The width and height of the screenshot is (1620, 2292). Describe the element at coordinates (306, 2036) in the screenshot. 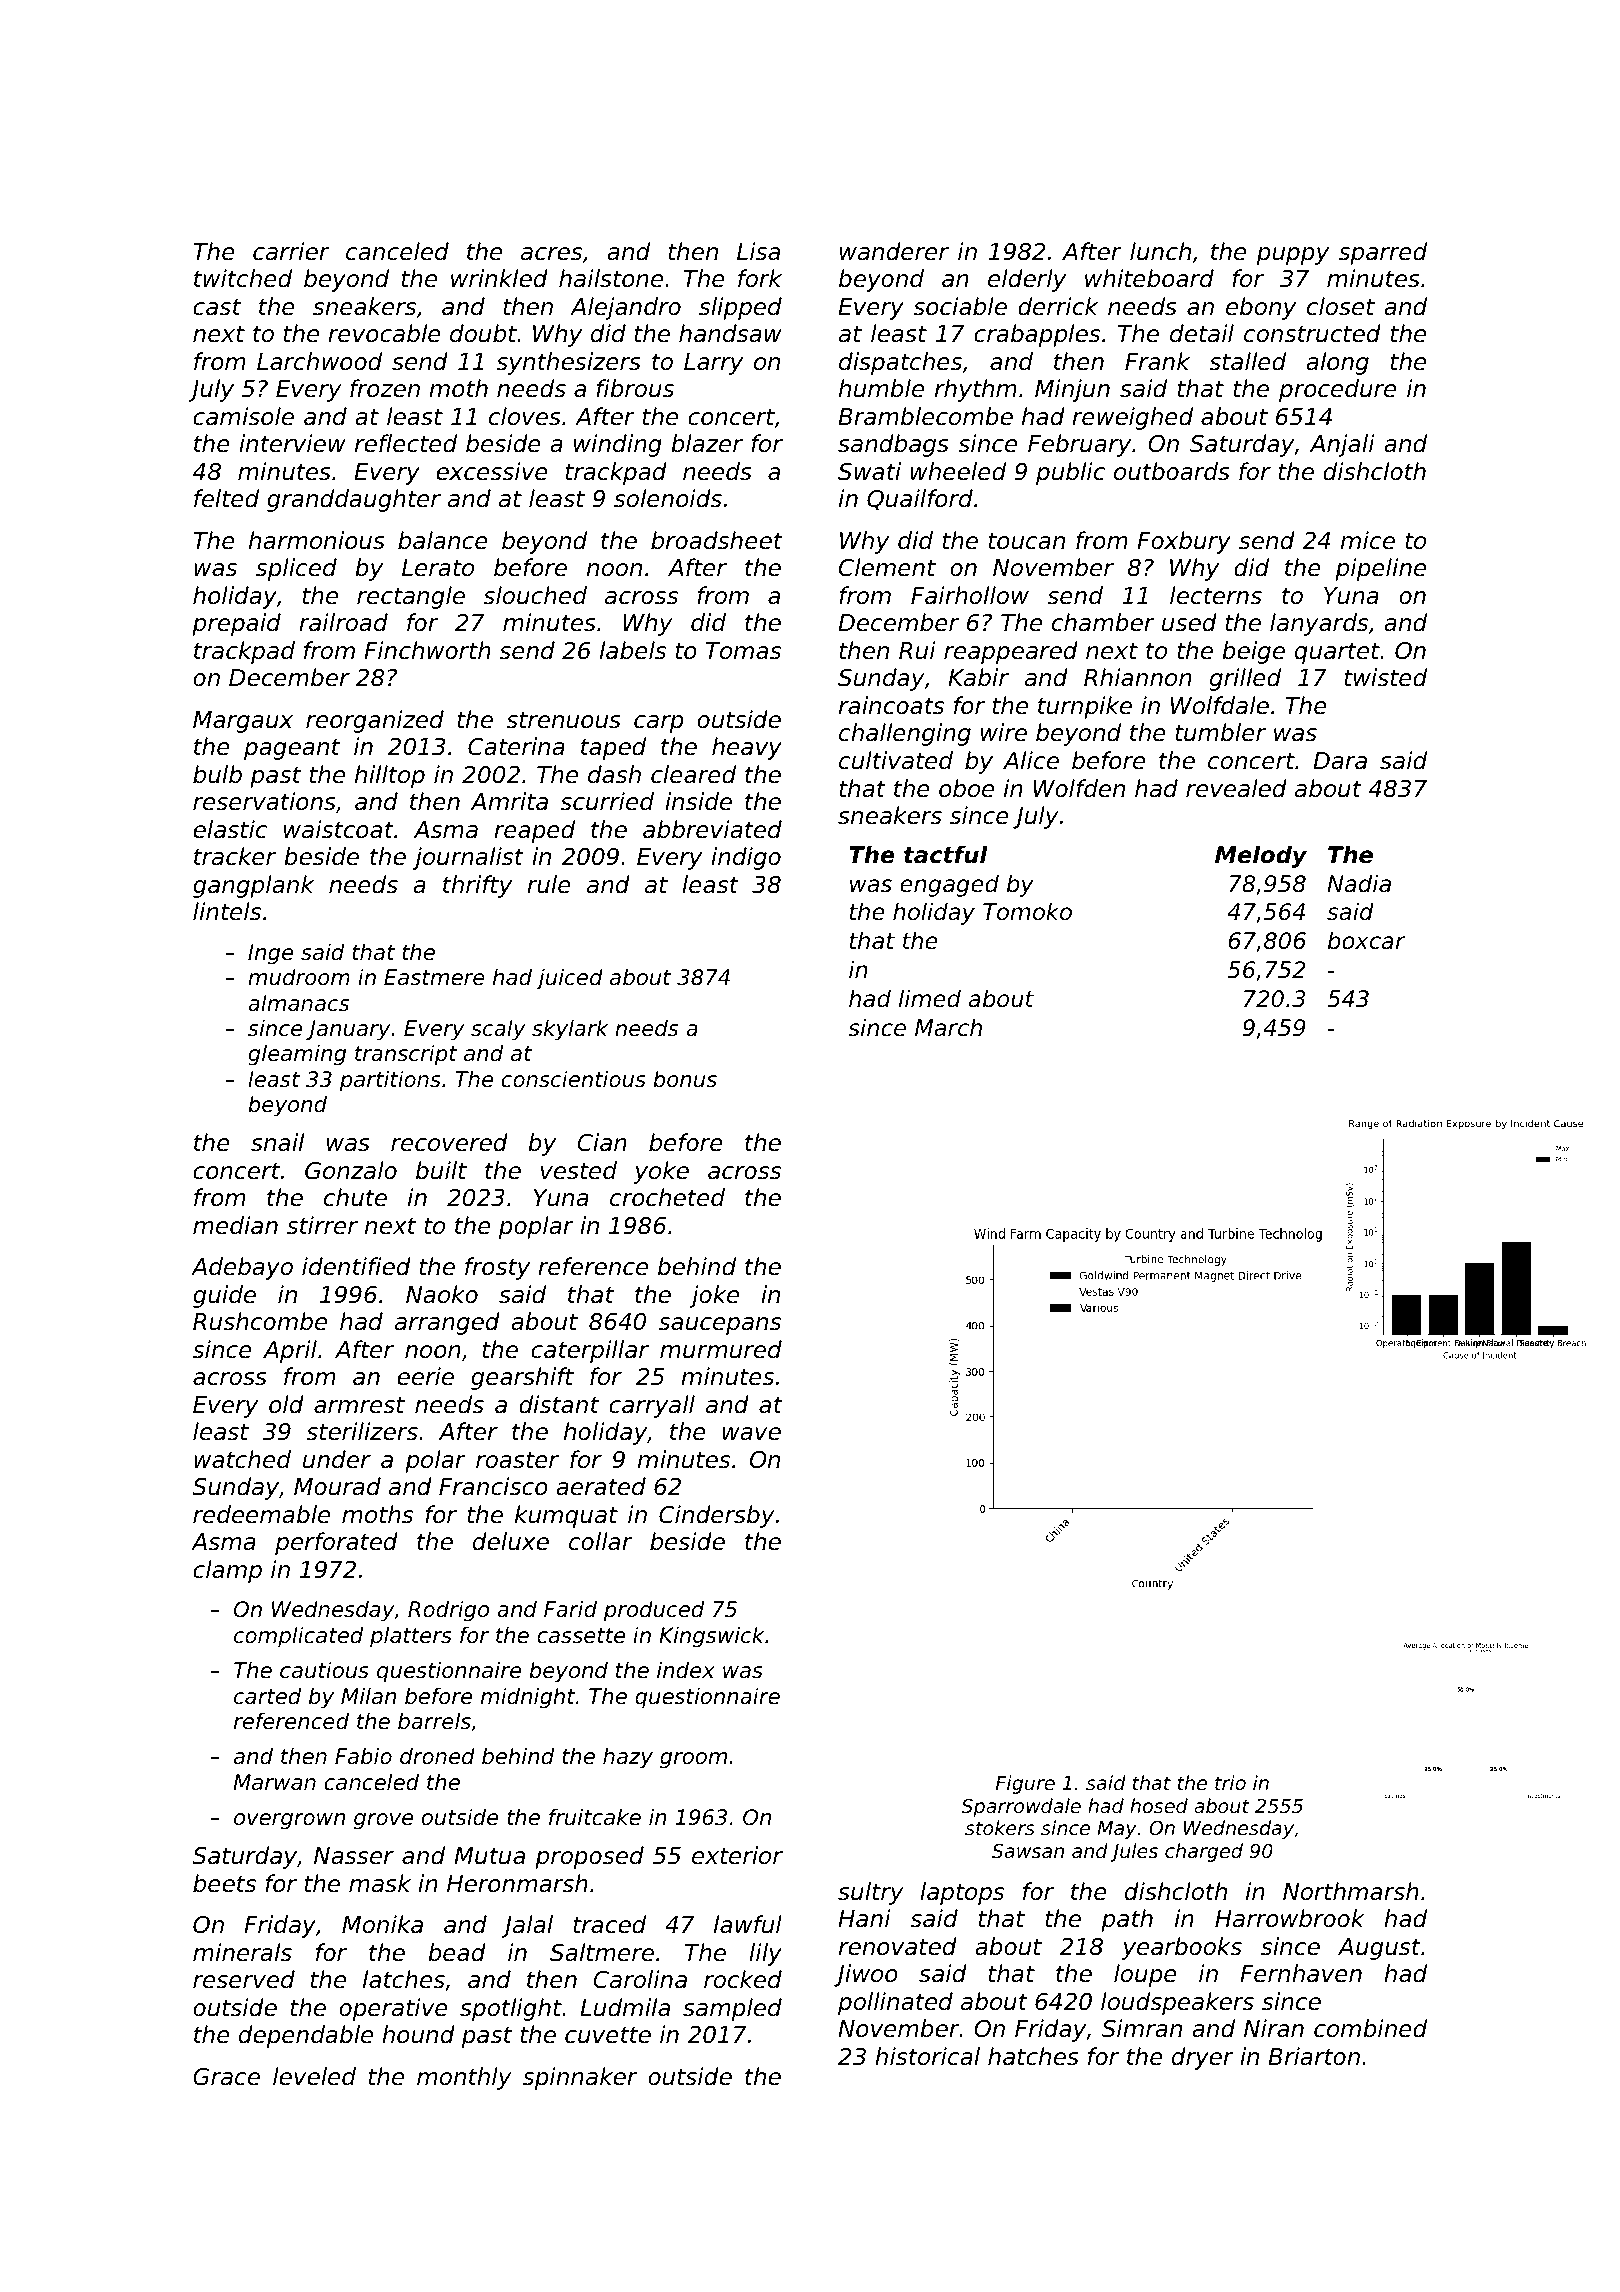

I see `dependable` at that location.
